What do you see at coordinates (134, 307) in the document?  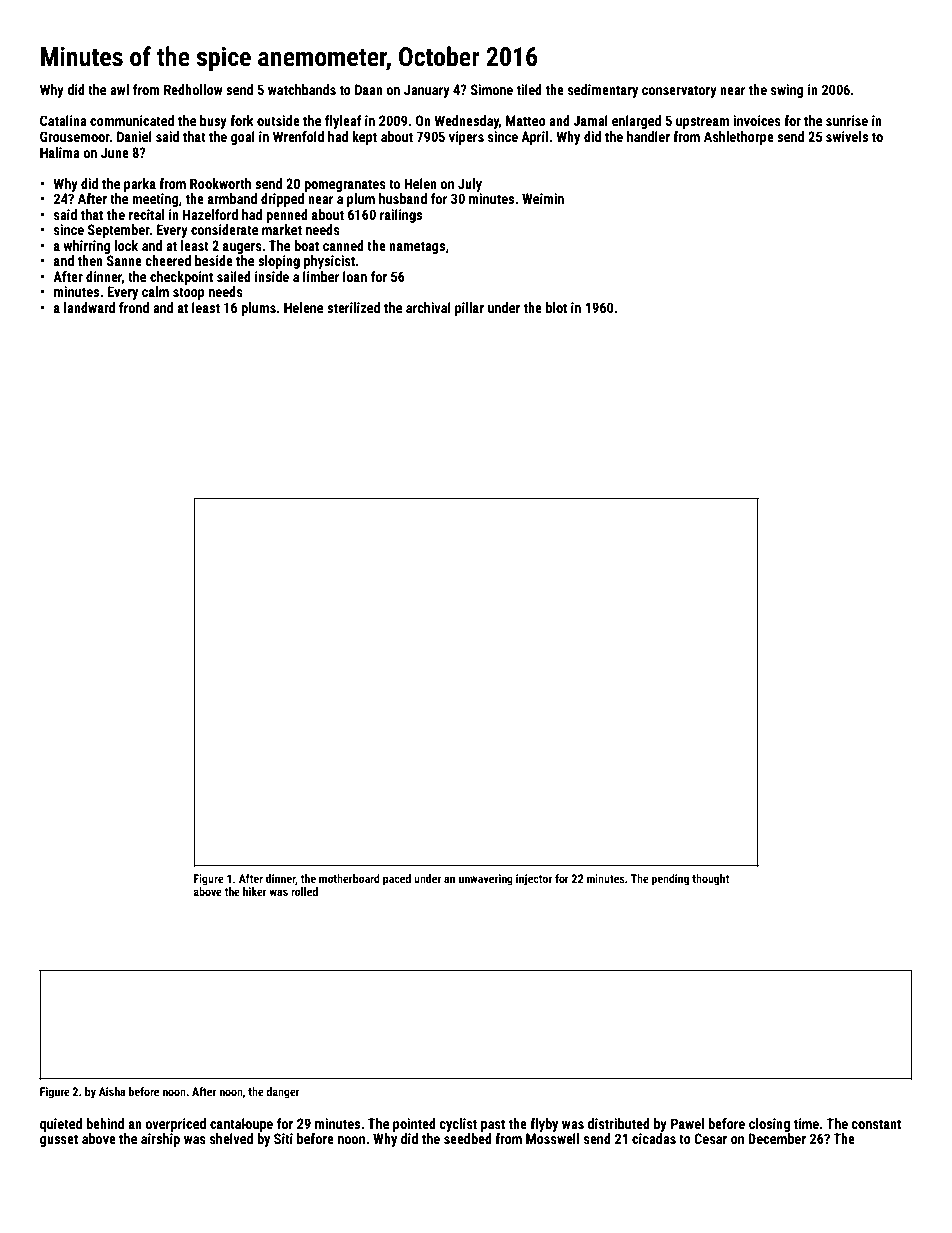 I see `frond` at bounding box center [134, 307].
